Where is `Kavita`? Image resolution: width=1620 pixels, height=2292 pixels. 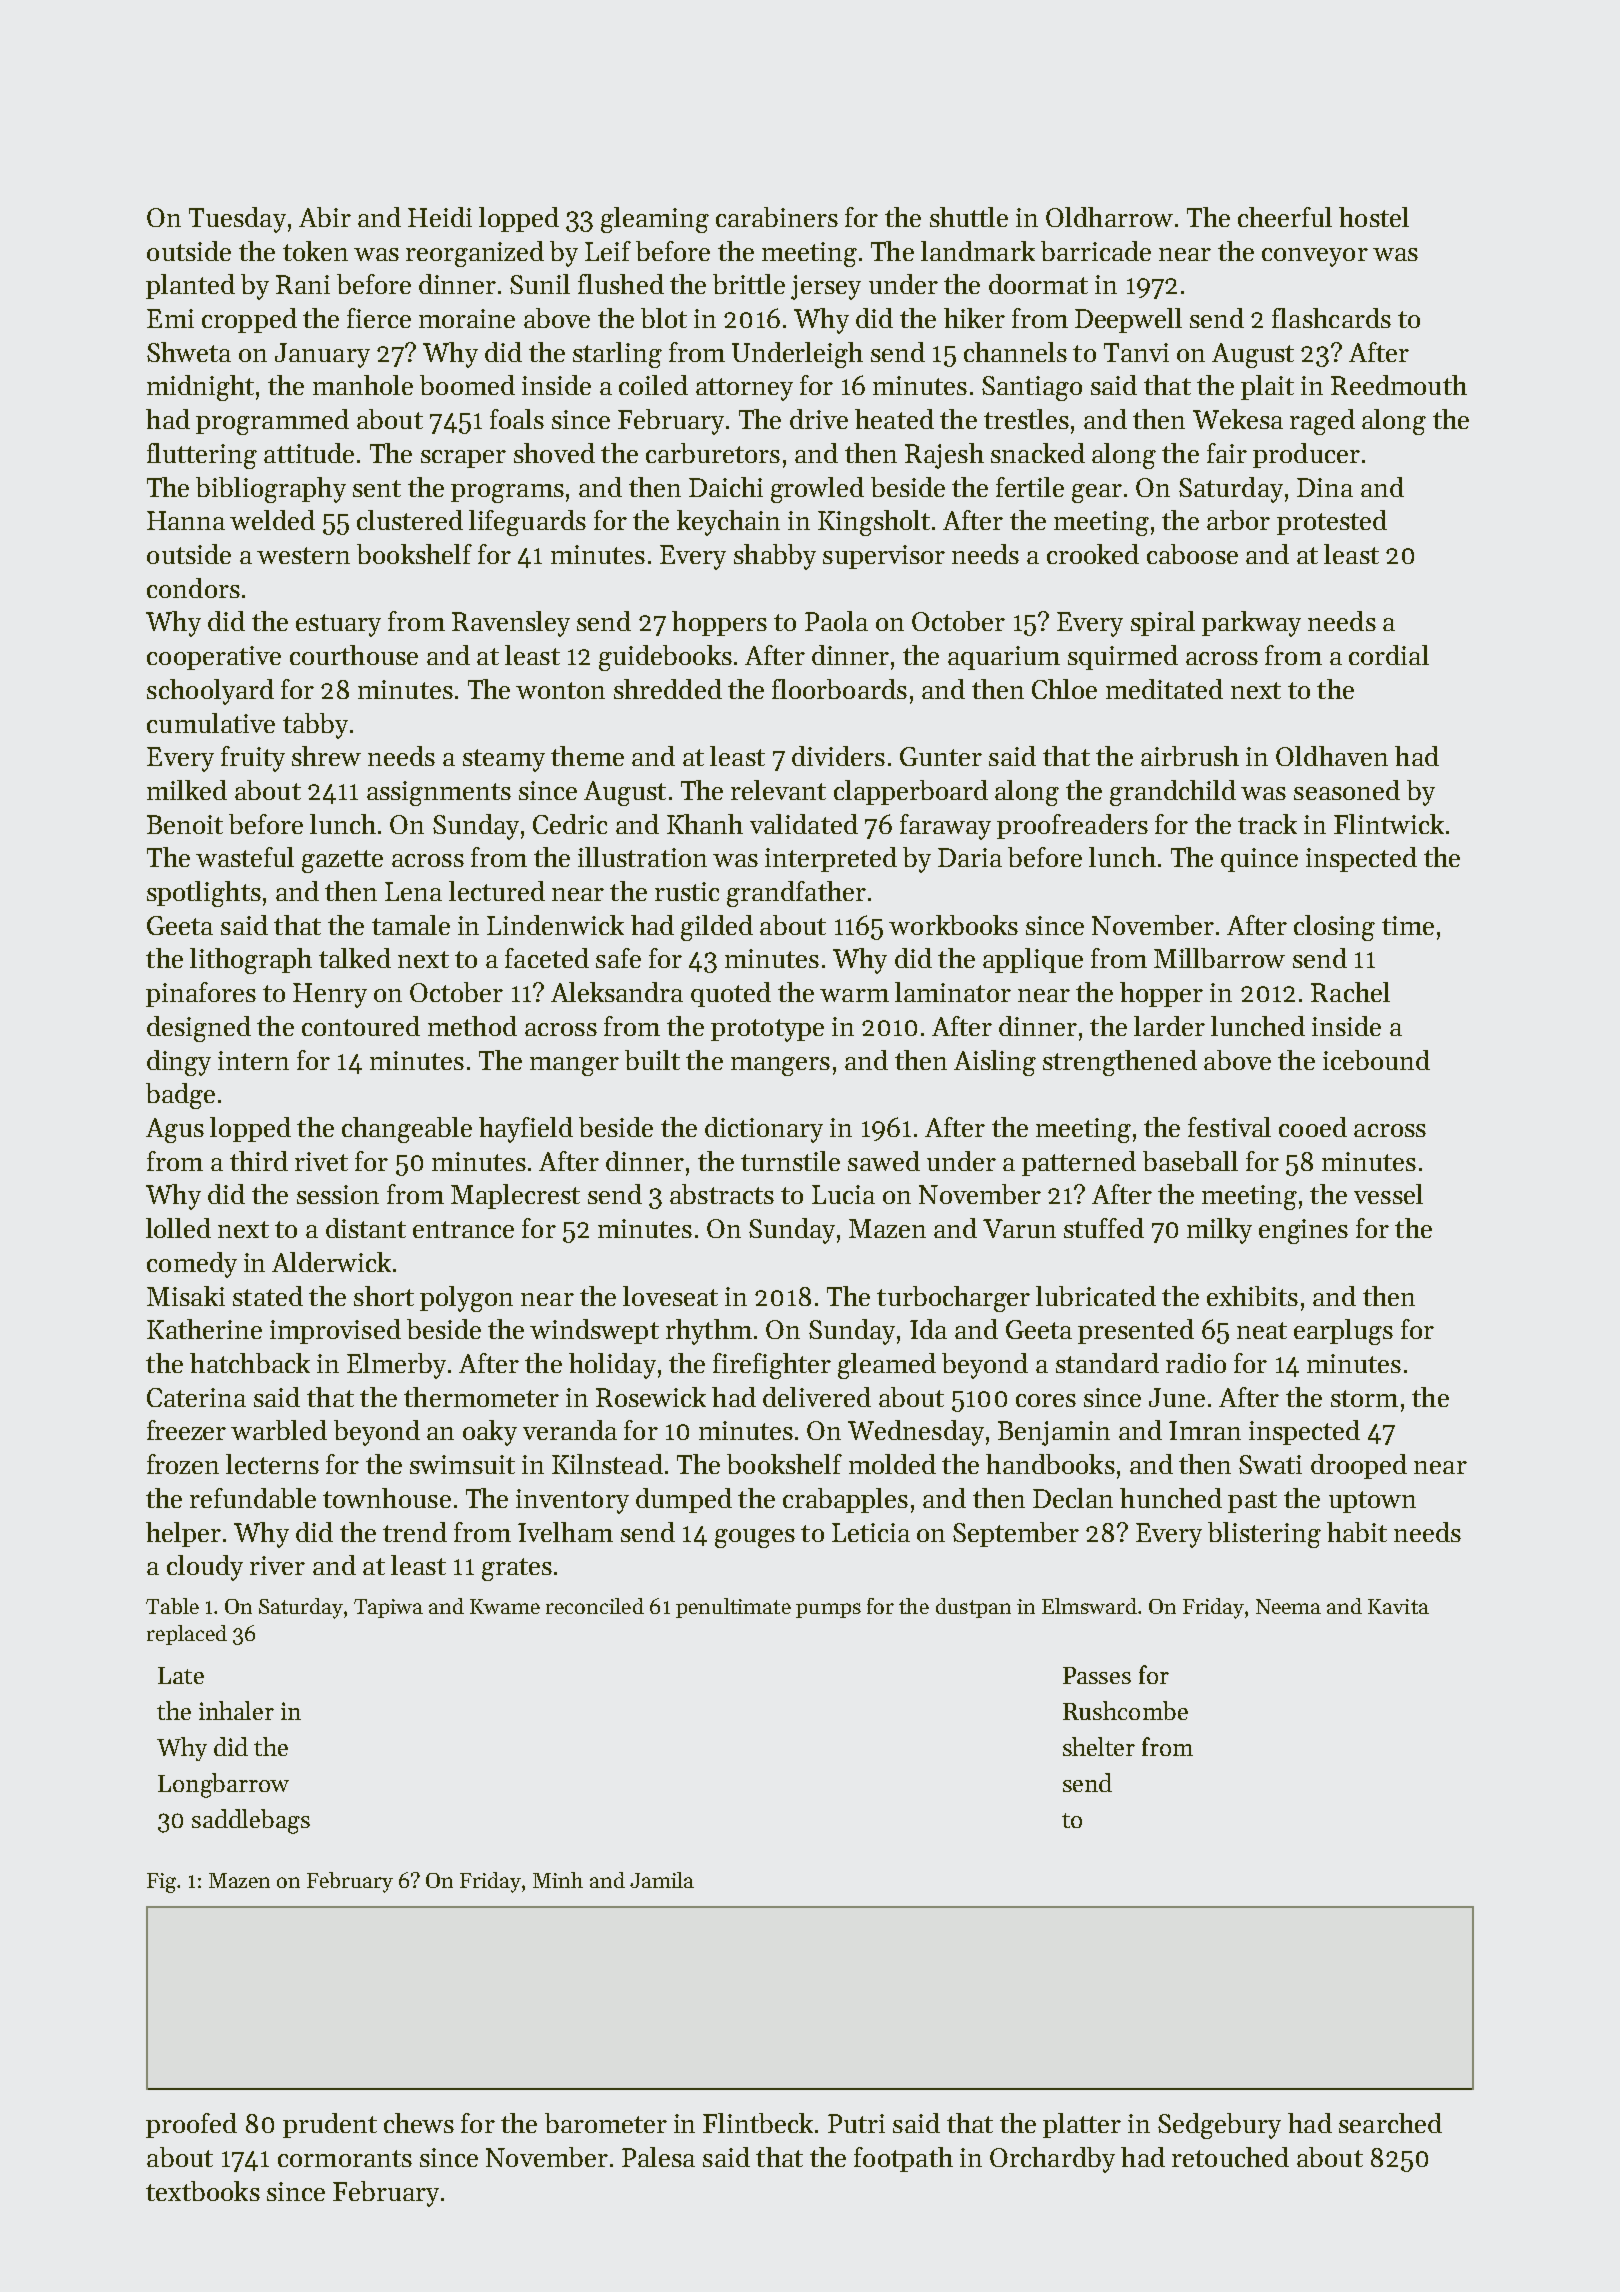 Kavita is located at coordinates (1398, 1606).
